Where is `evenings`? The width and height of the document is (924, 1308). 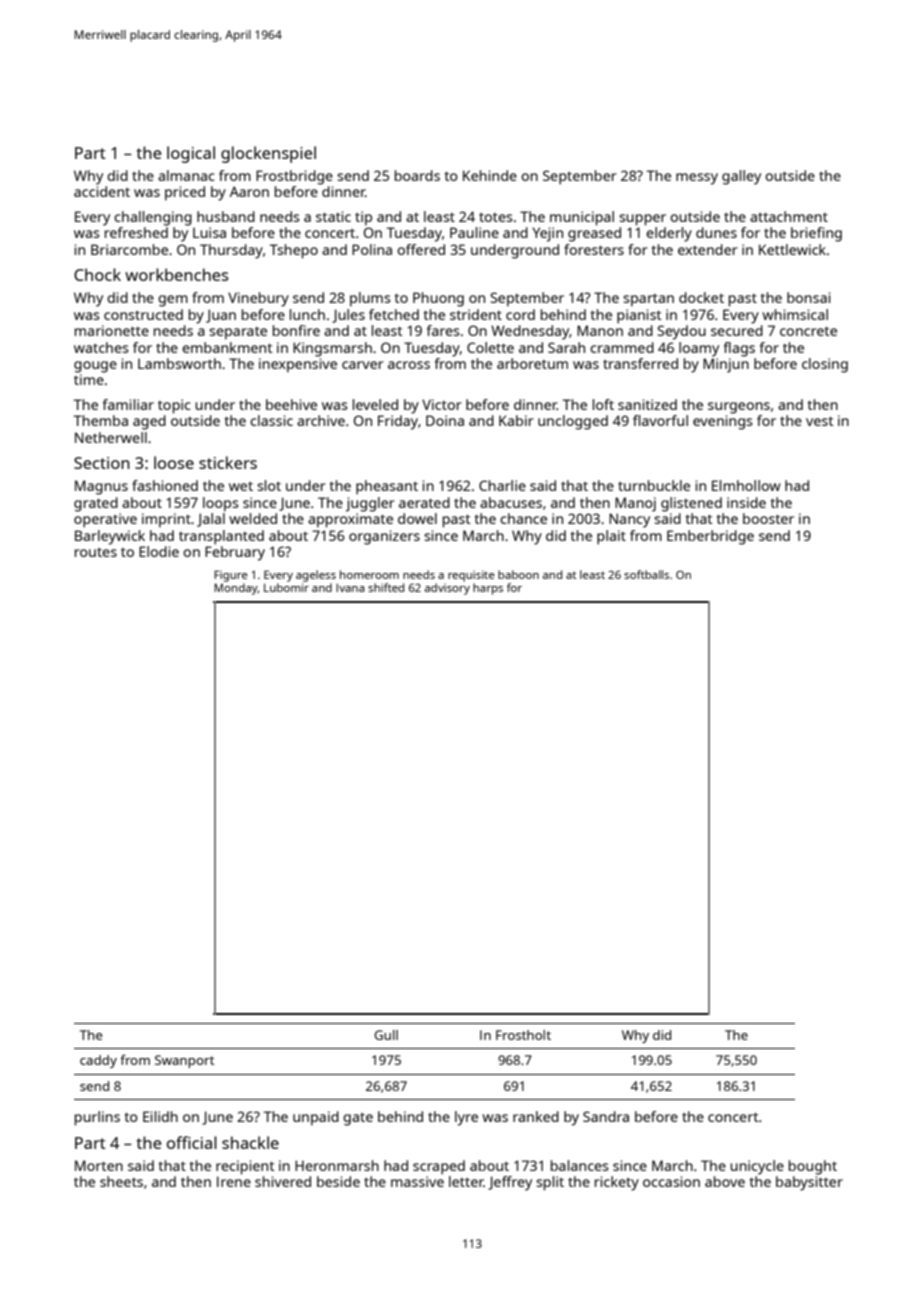 evenings is located at coordinates (723, 422).
